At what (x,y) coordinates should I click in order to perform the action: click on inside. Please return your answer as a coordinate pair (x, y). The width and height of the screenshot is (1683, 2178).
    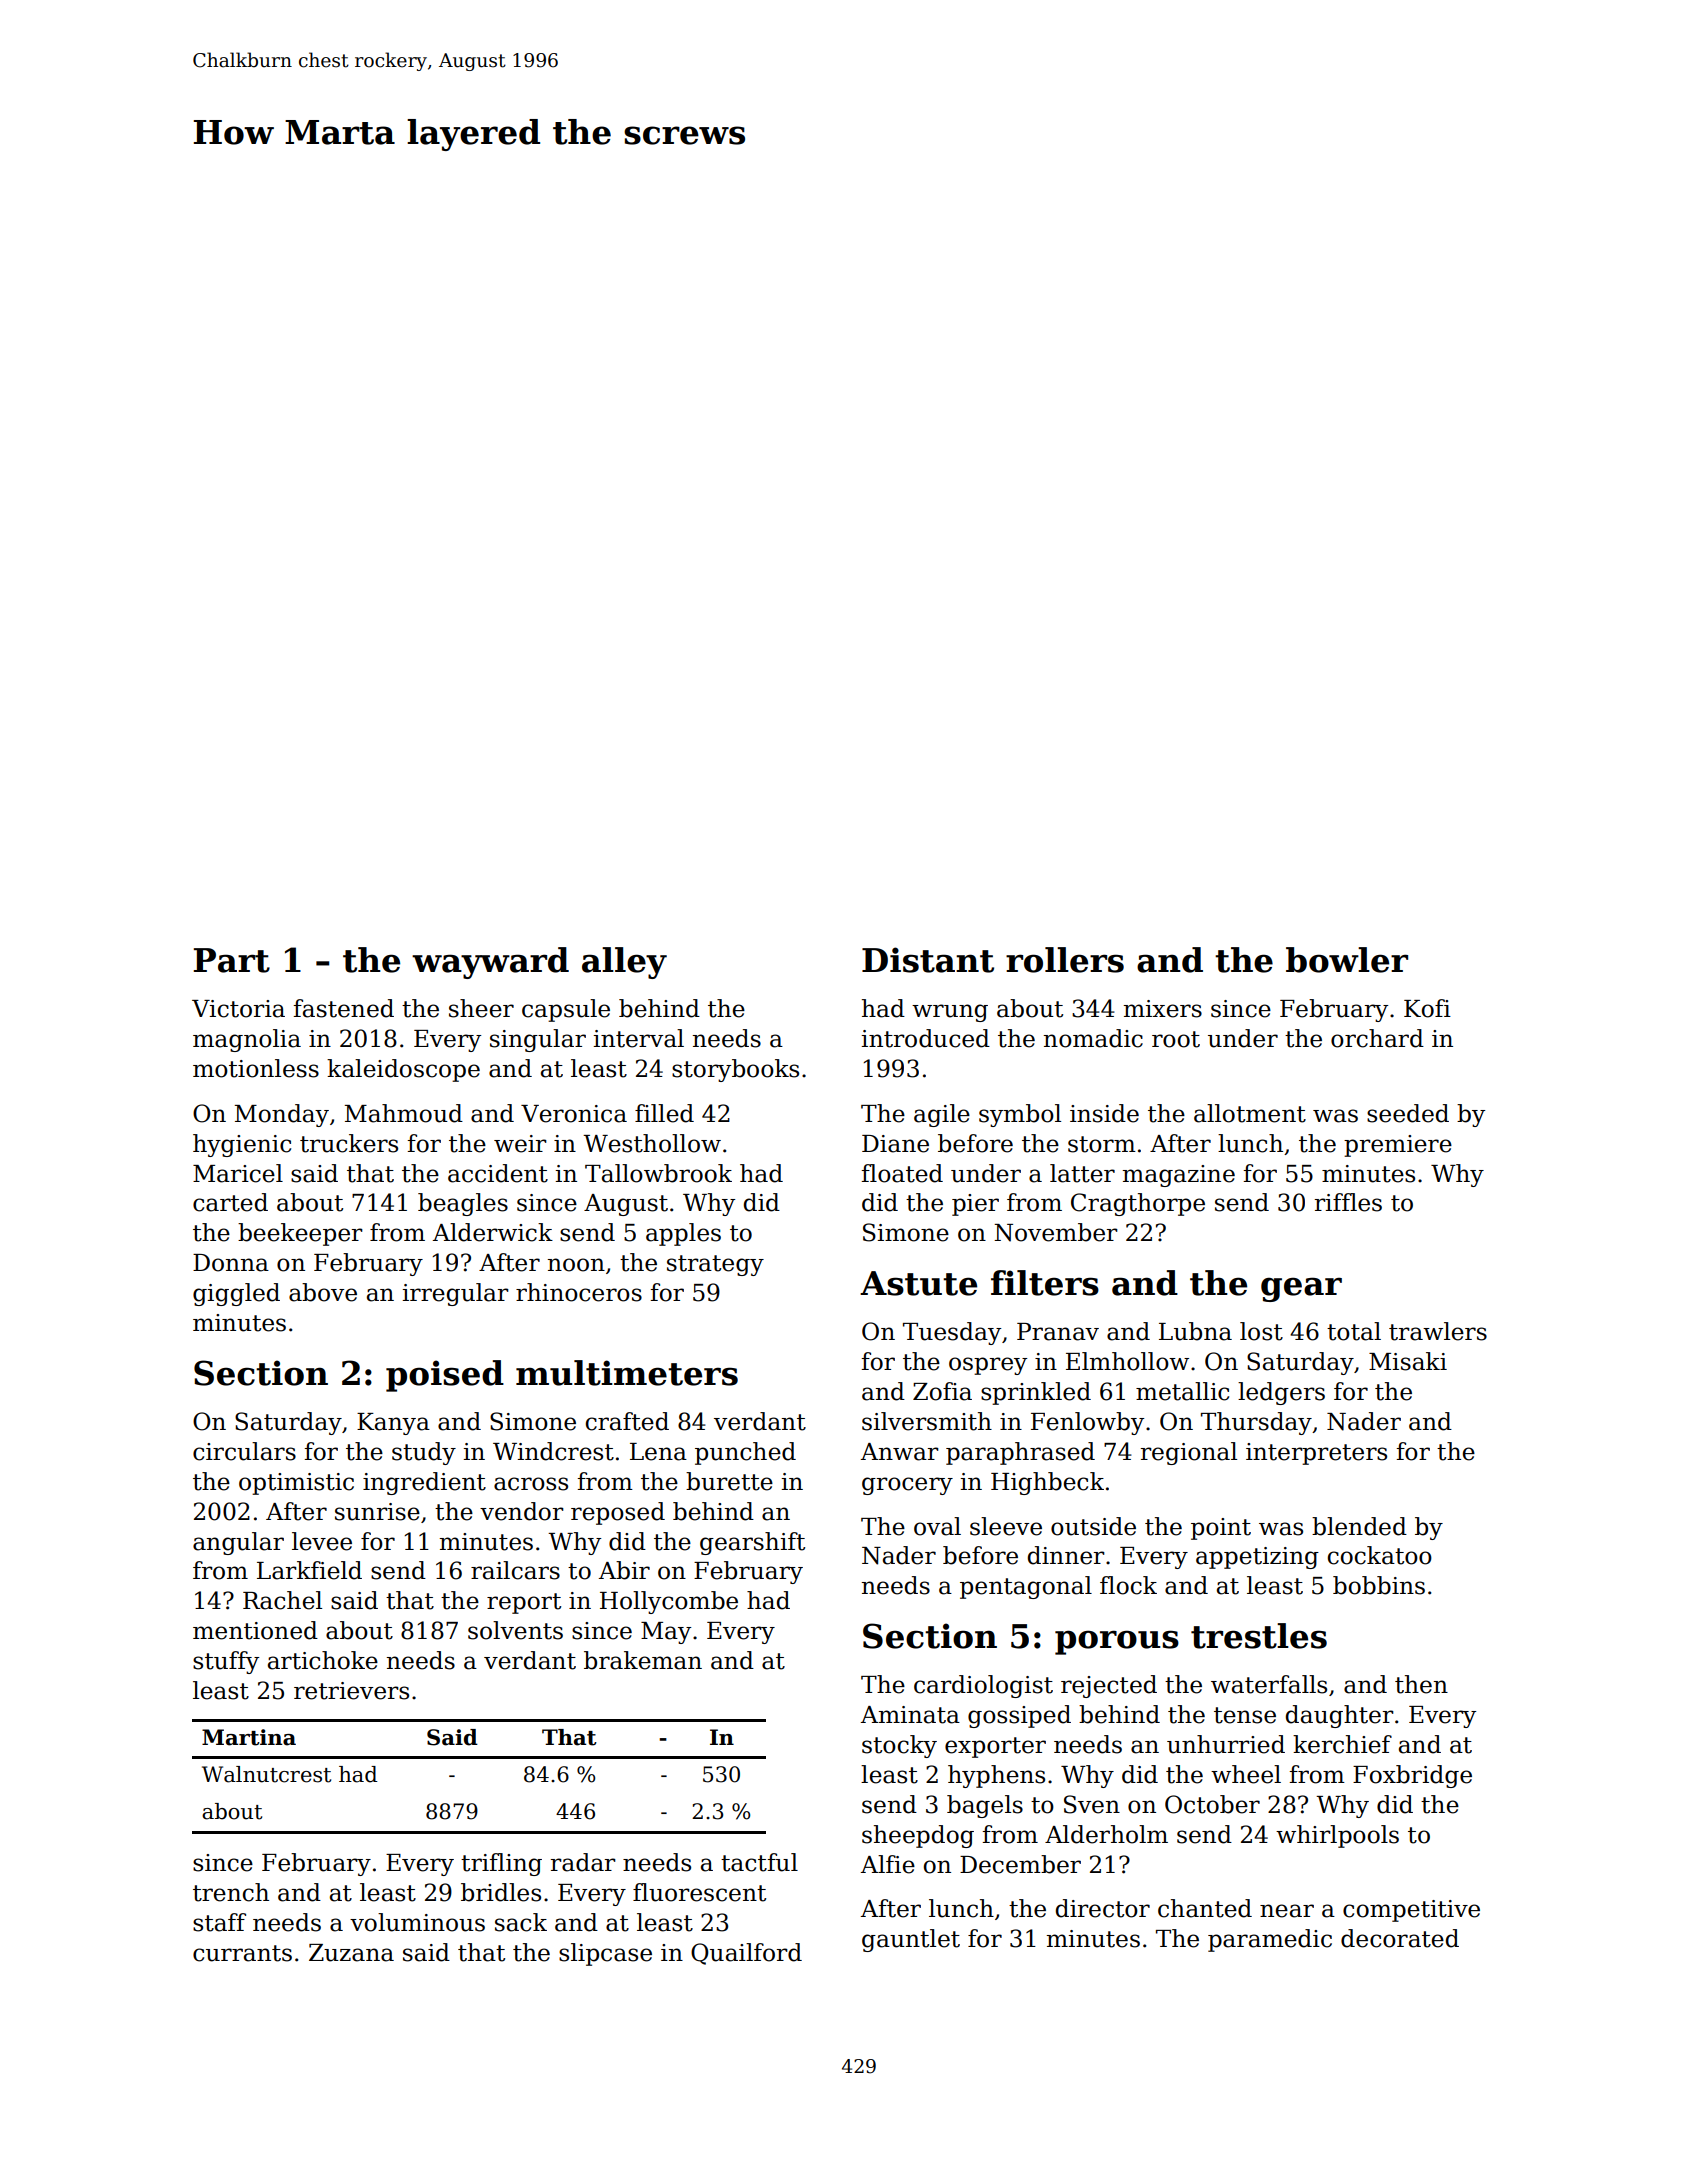
    Looking at the image, I should click on (1104, 1113).
